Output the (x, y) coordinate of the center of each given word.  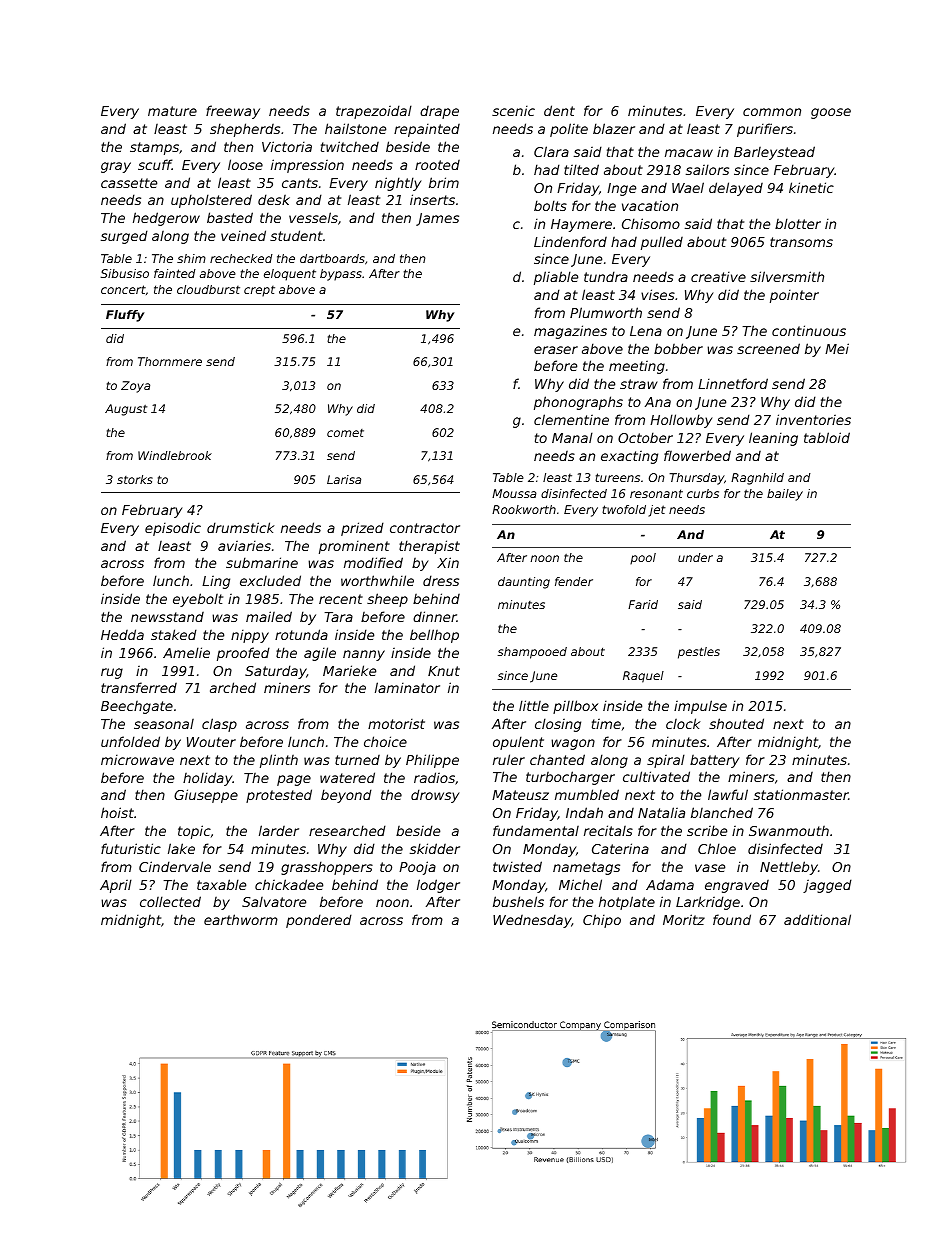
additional (817, 919)
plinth (279, 761)
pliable (556, 278)
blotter (798, 223)
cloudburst (208, 289)
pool (643, 559)
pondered (319, 921)
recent (341, 599)
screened (768, 348)
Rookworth (524, 509)
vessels (313, 217)
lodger (438, 886)
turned (357, 760)
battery (715, 761)
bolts (550, 205)
